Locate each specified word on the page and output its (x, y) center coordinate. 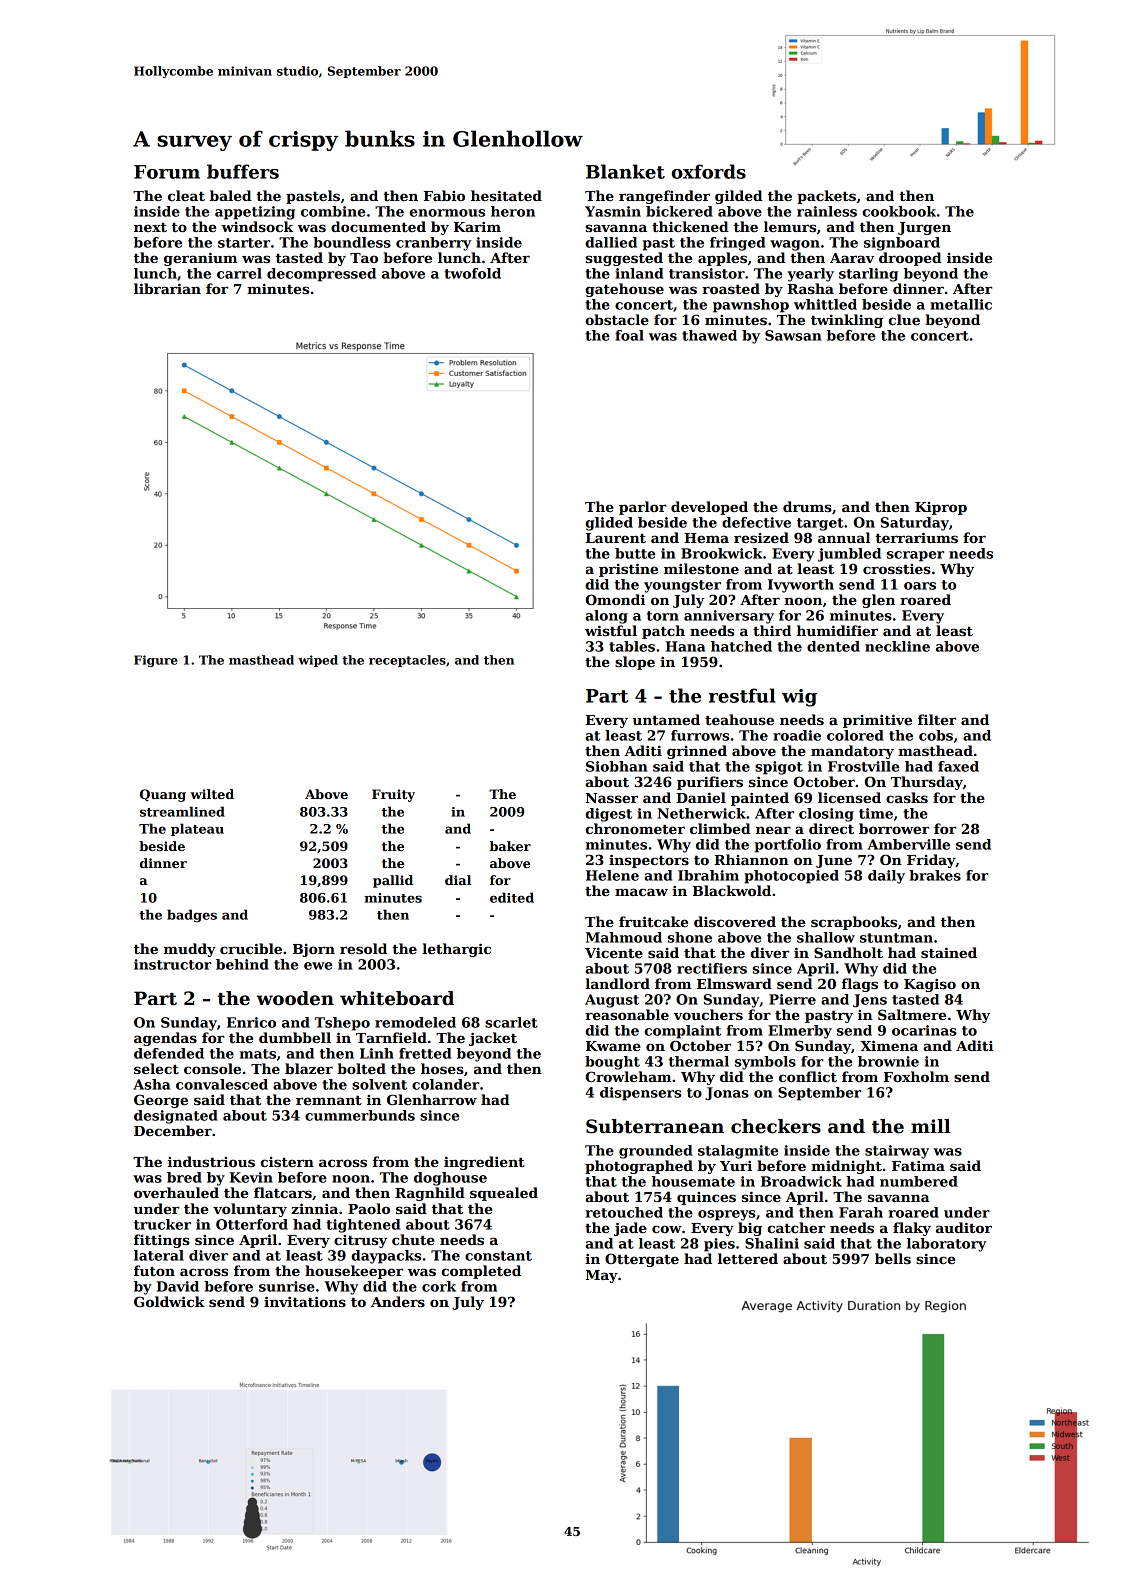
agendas (165, 1039)
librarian (167, 288)
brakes (935, 875)
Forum (167, 172)
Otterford (252, 1224)
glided (609, 524)
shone (690, 937)
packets (826, 197)
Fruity (393, 795)
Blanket (625, 171)
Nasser (612, 798)
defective (756, 522)
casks (907, 797)
